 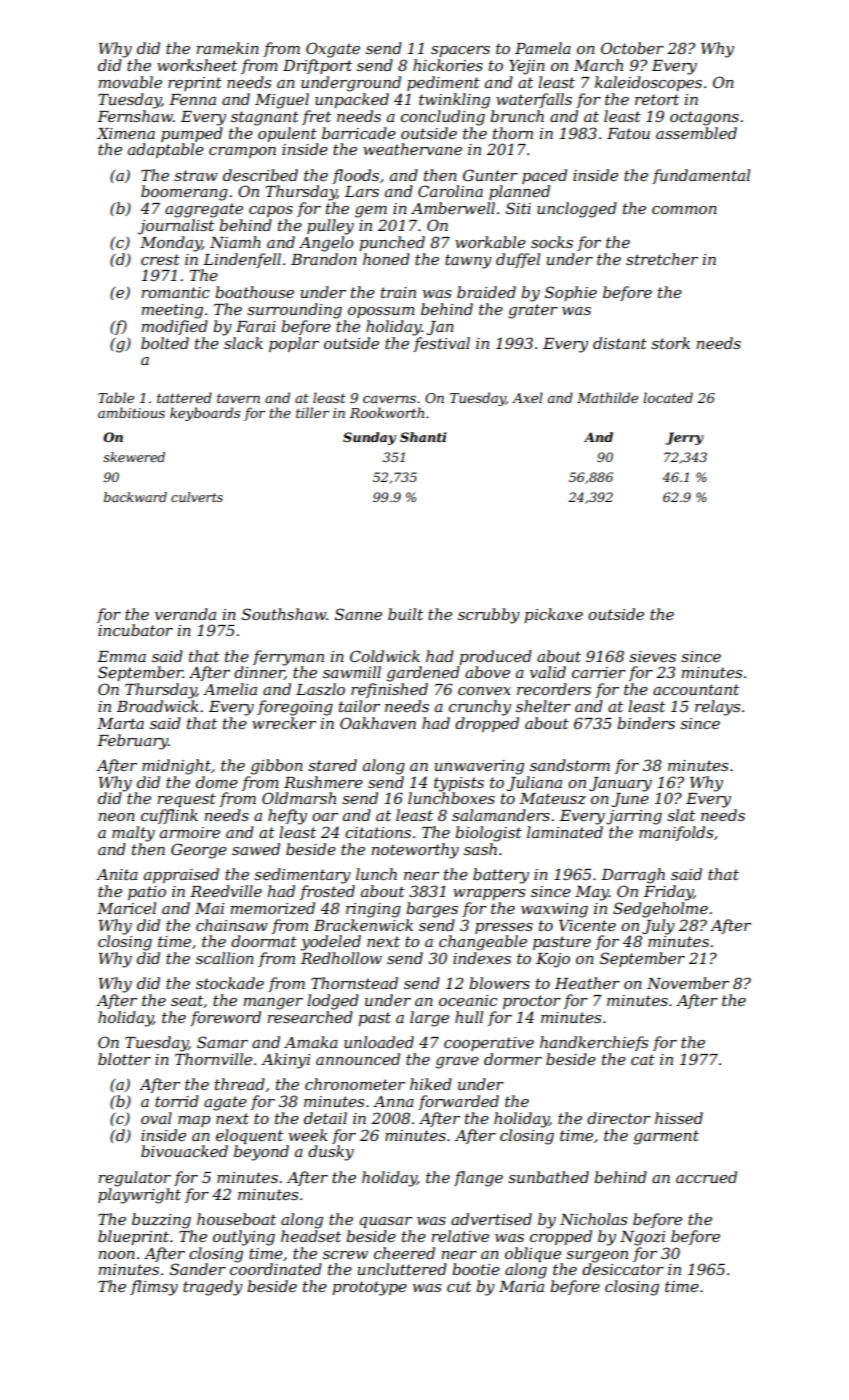 What do you see at coordinates (165, 343) in the page?
I see `bolted` at bounding box center [165, 343].
